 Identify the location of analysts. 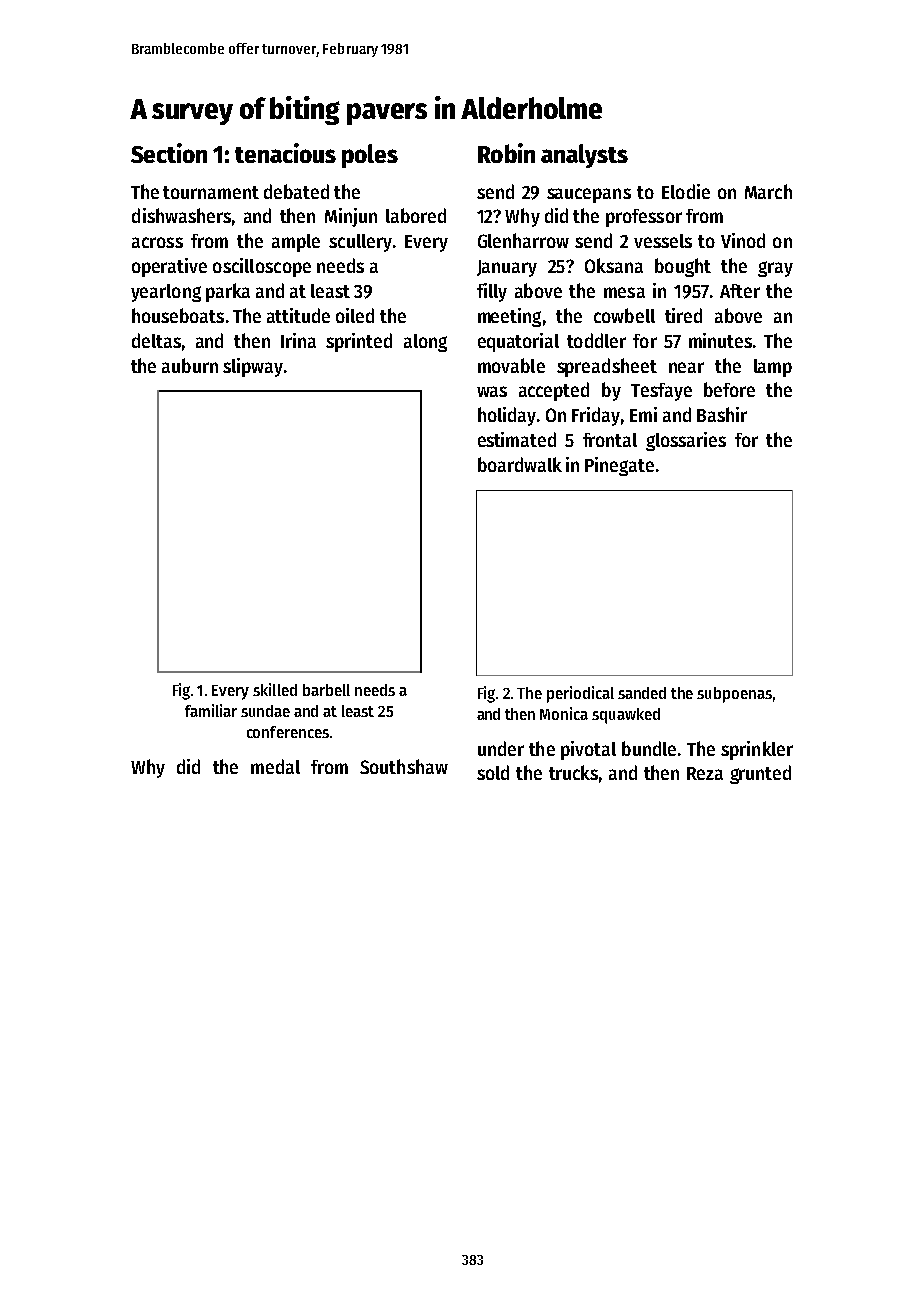
(584, 156).
